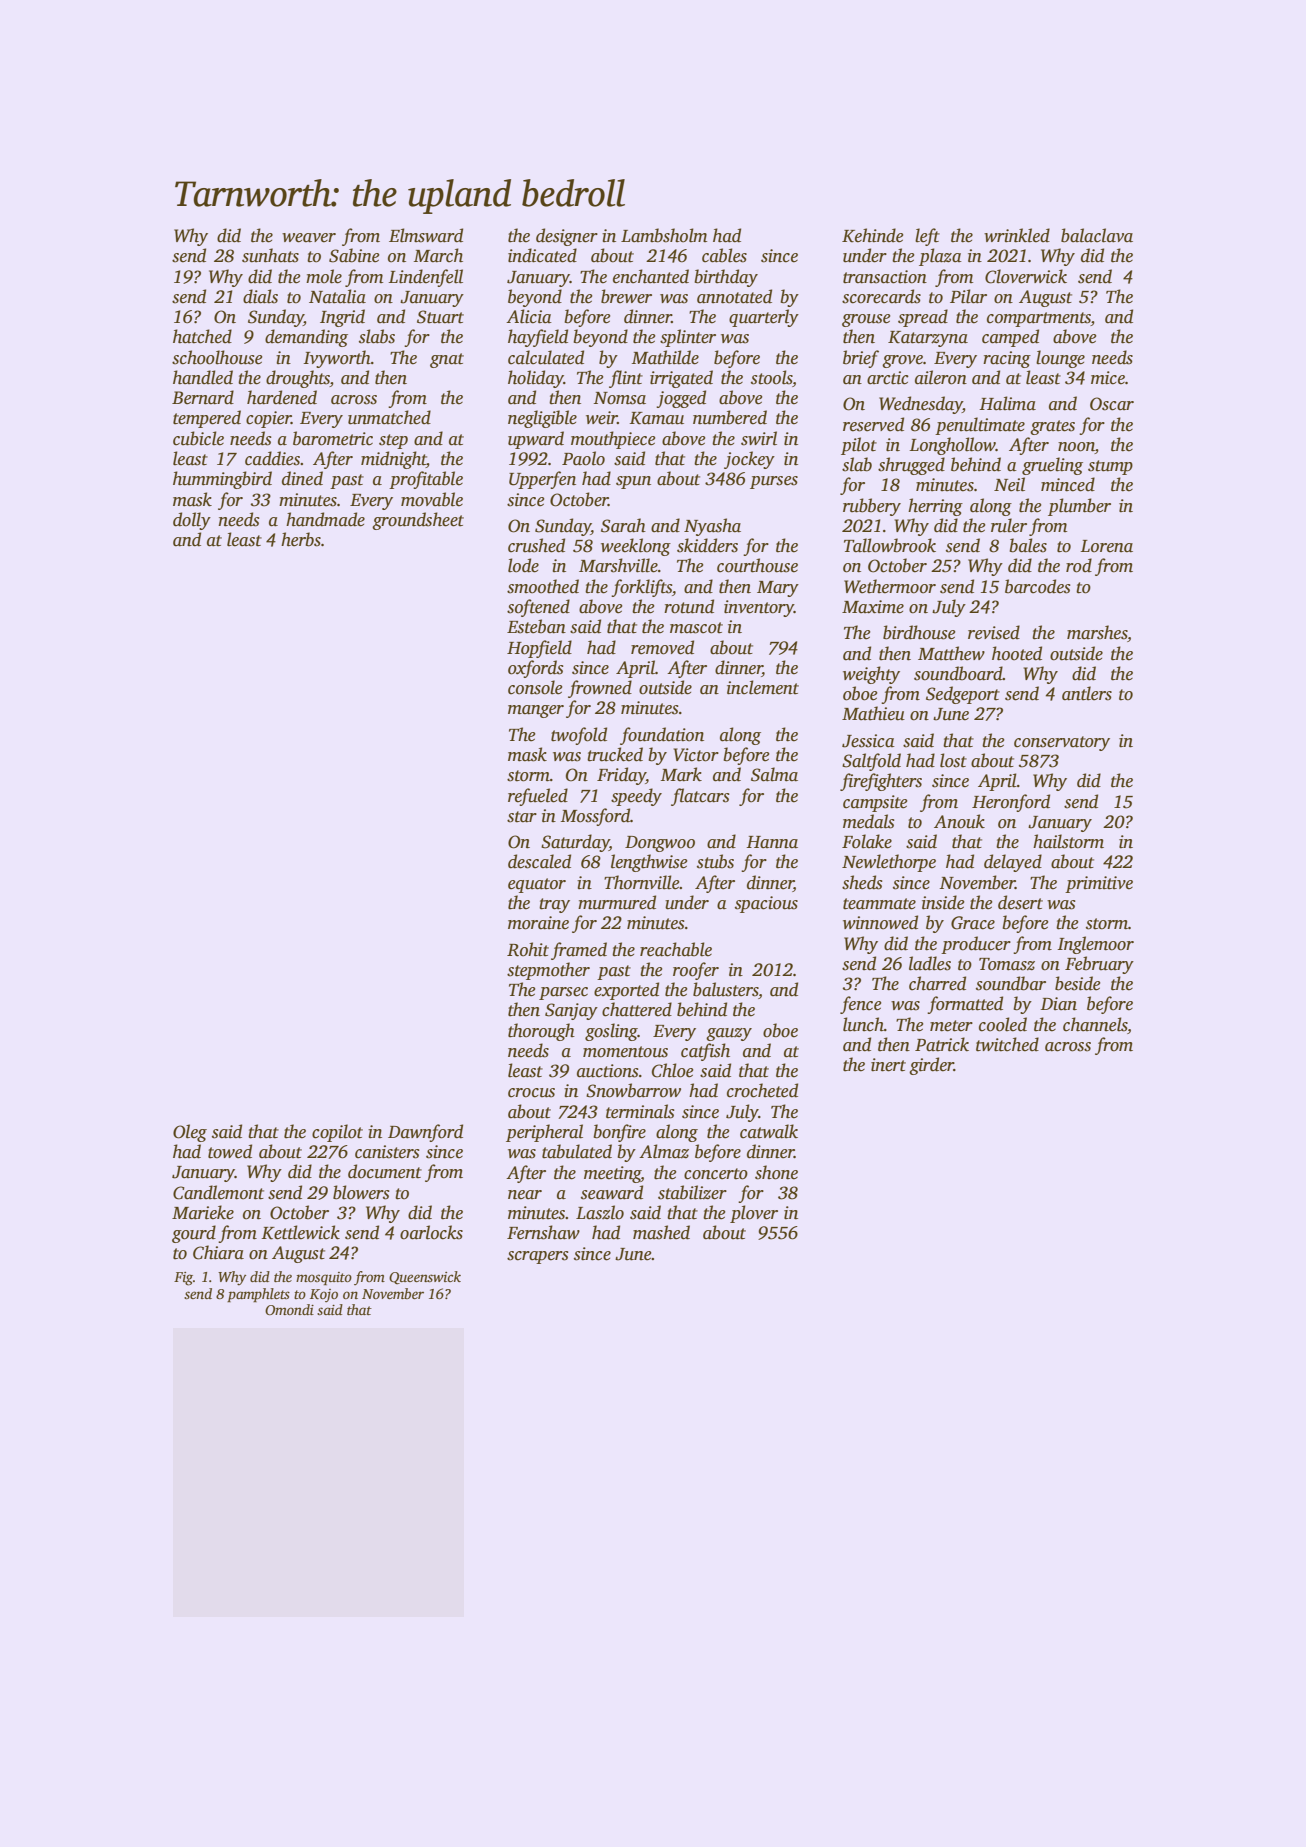 This screenshot has height=1847, width=1306. I want to click on Marieke, so click(203, 1212).
